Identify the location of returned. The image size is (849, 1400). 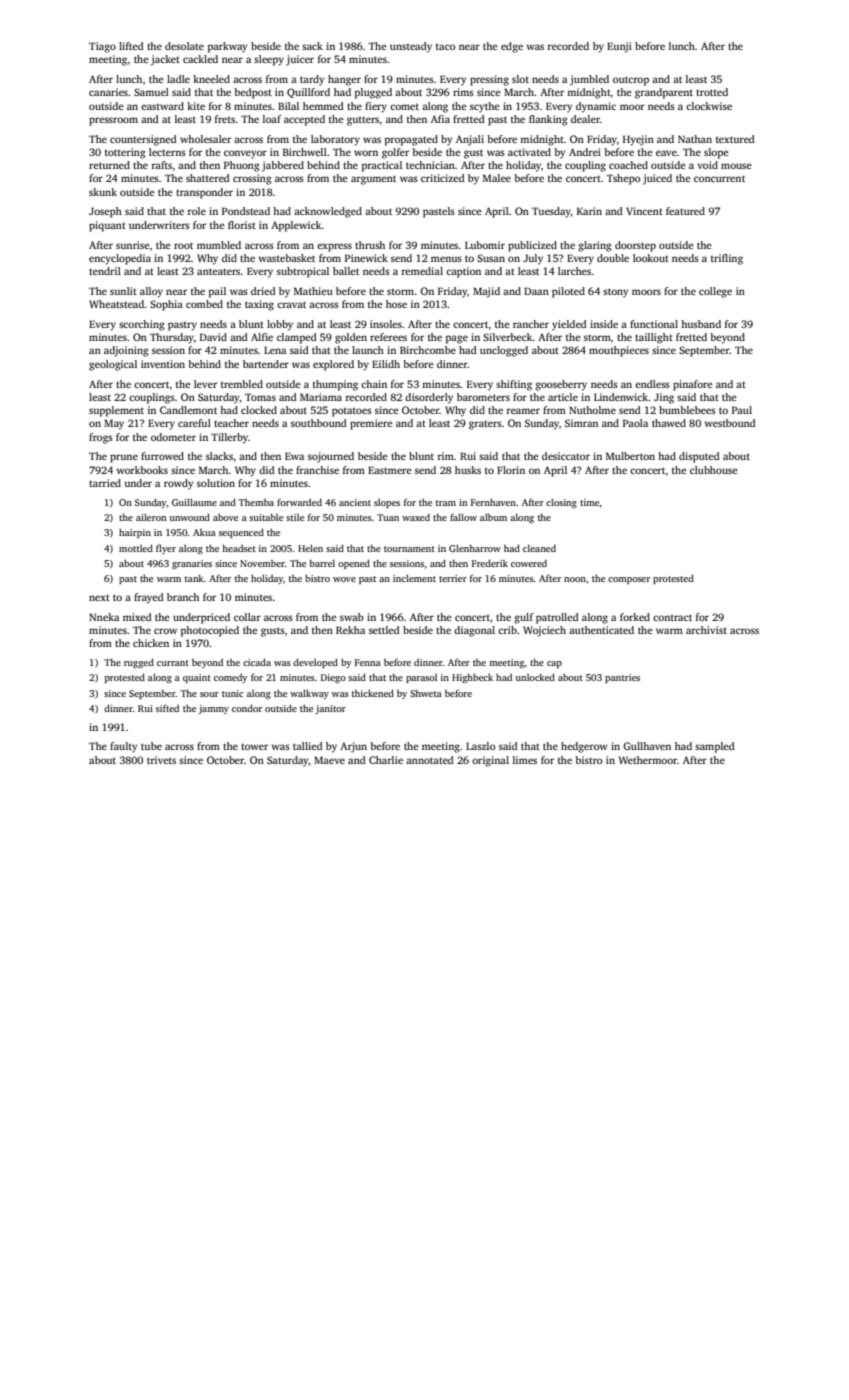
(109, 165).
